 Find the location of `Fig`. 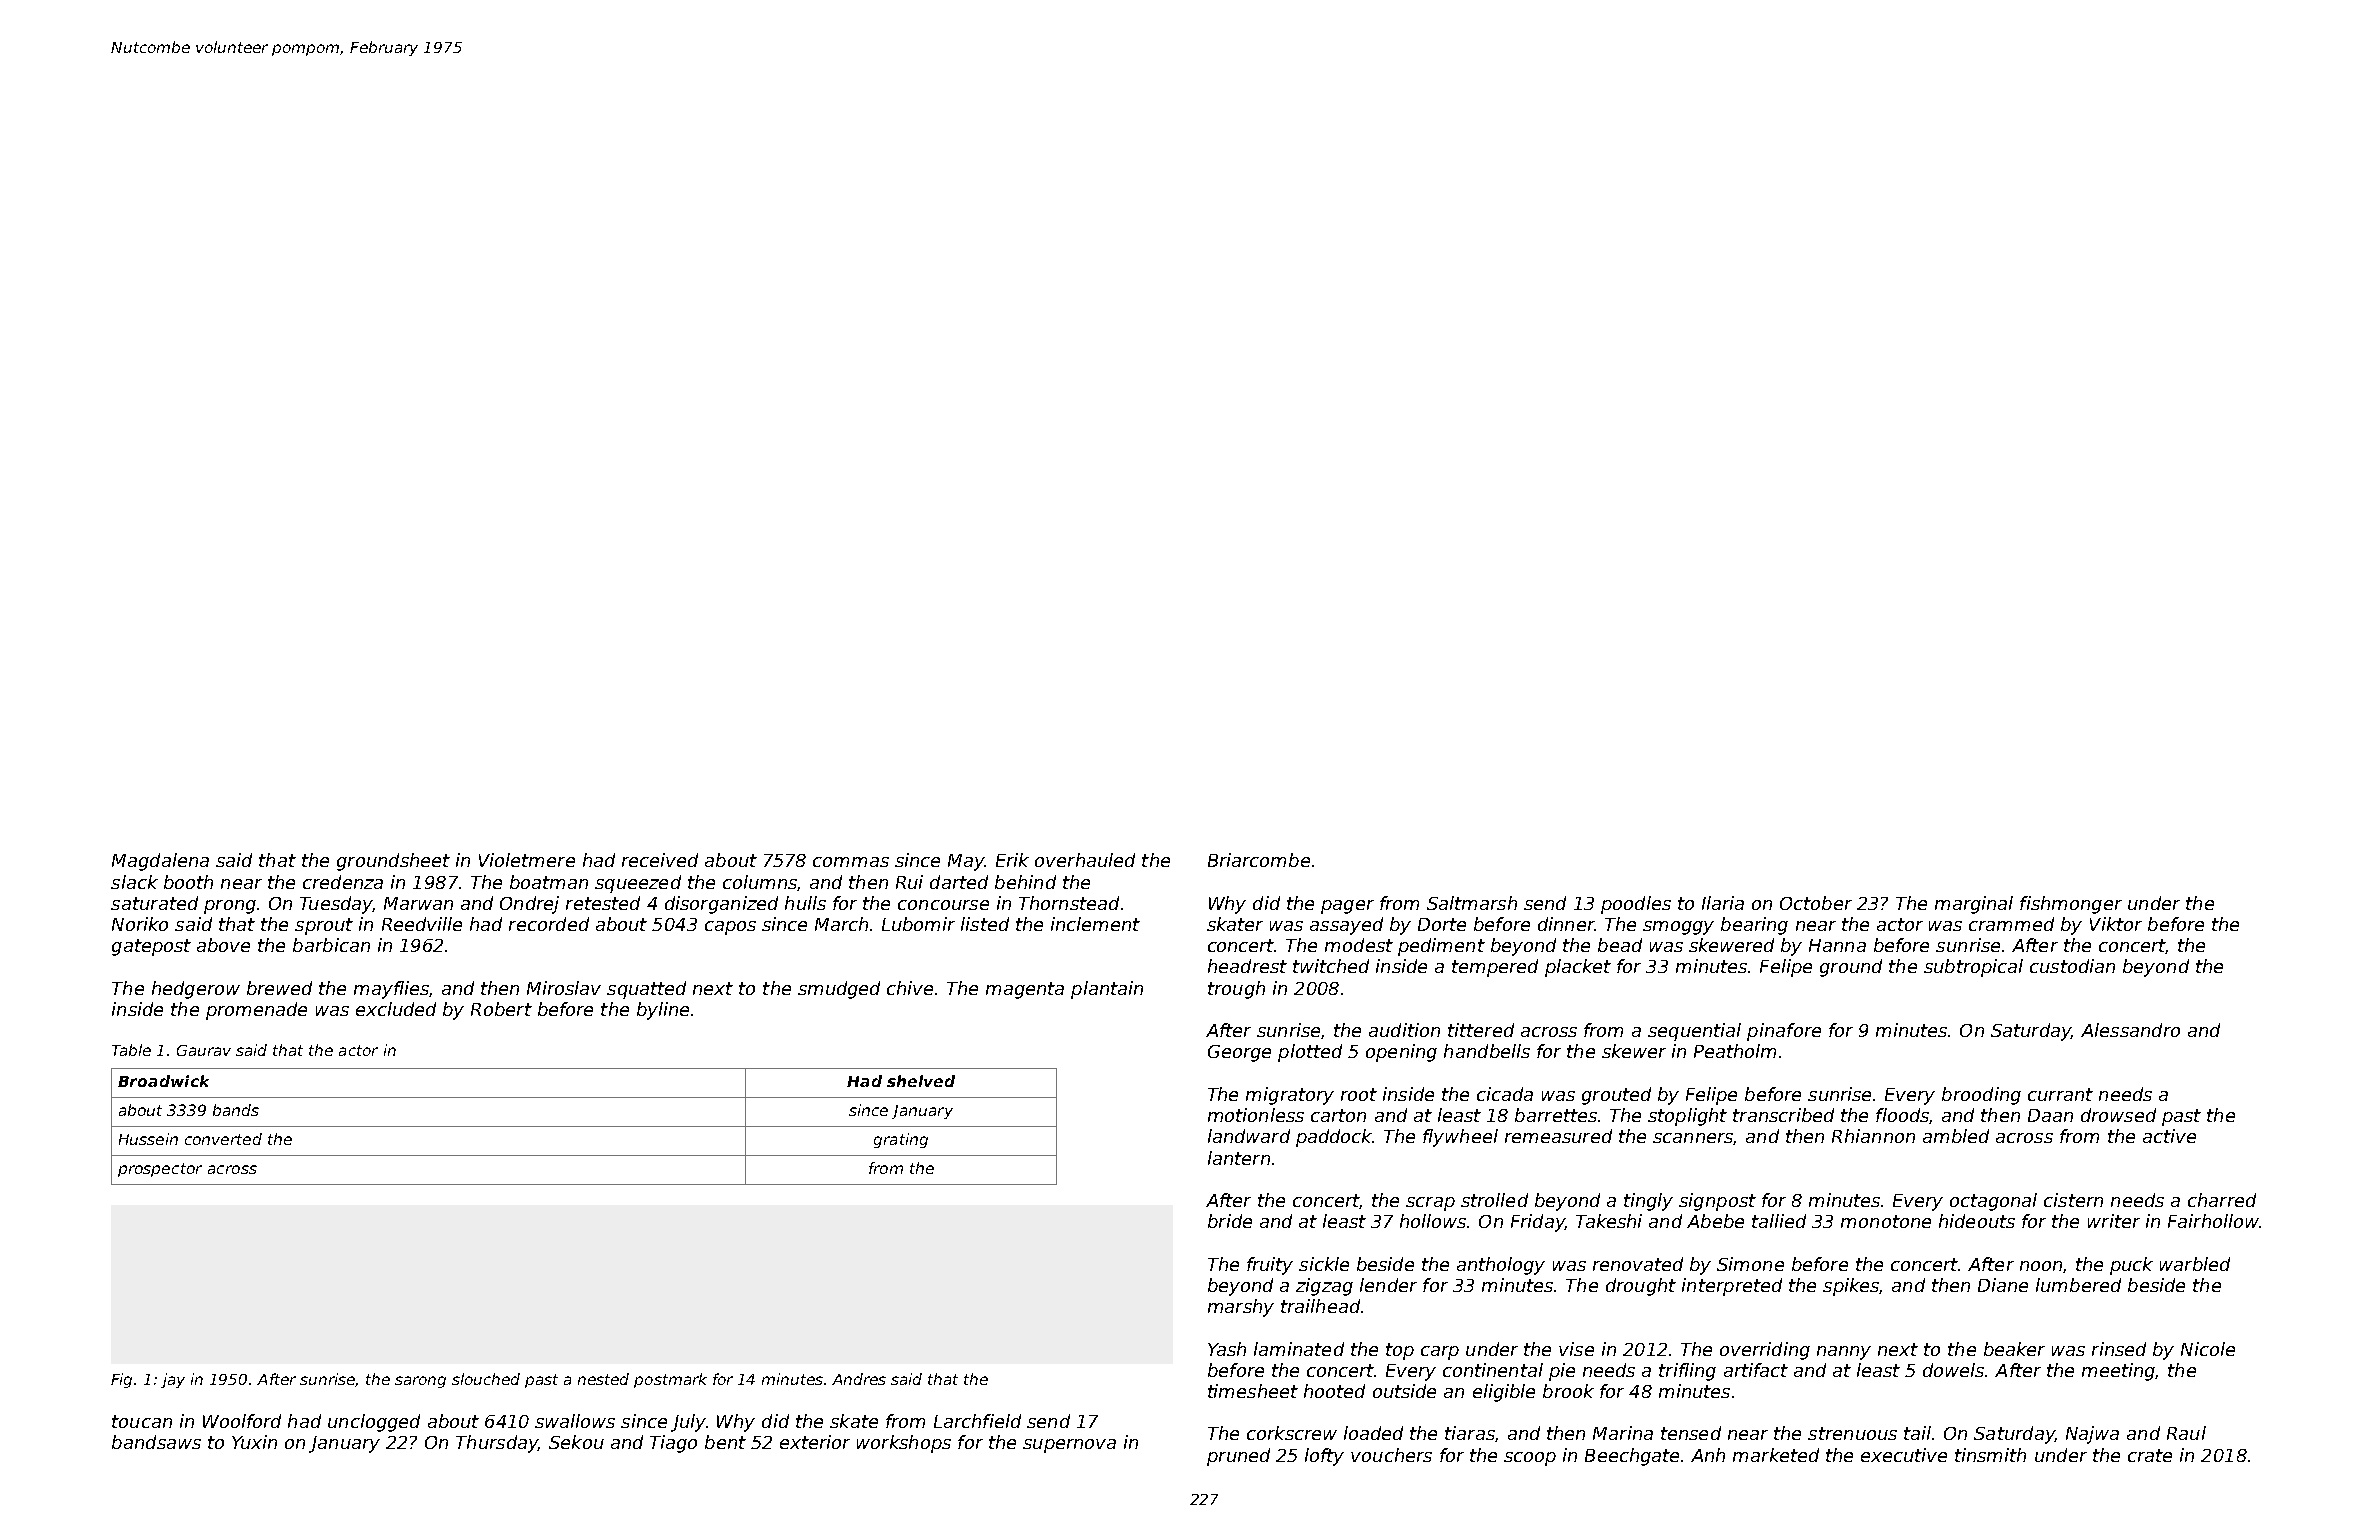

Fig is located at coordinates (121, 1380).
